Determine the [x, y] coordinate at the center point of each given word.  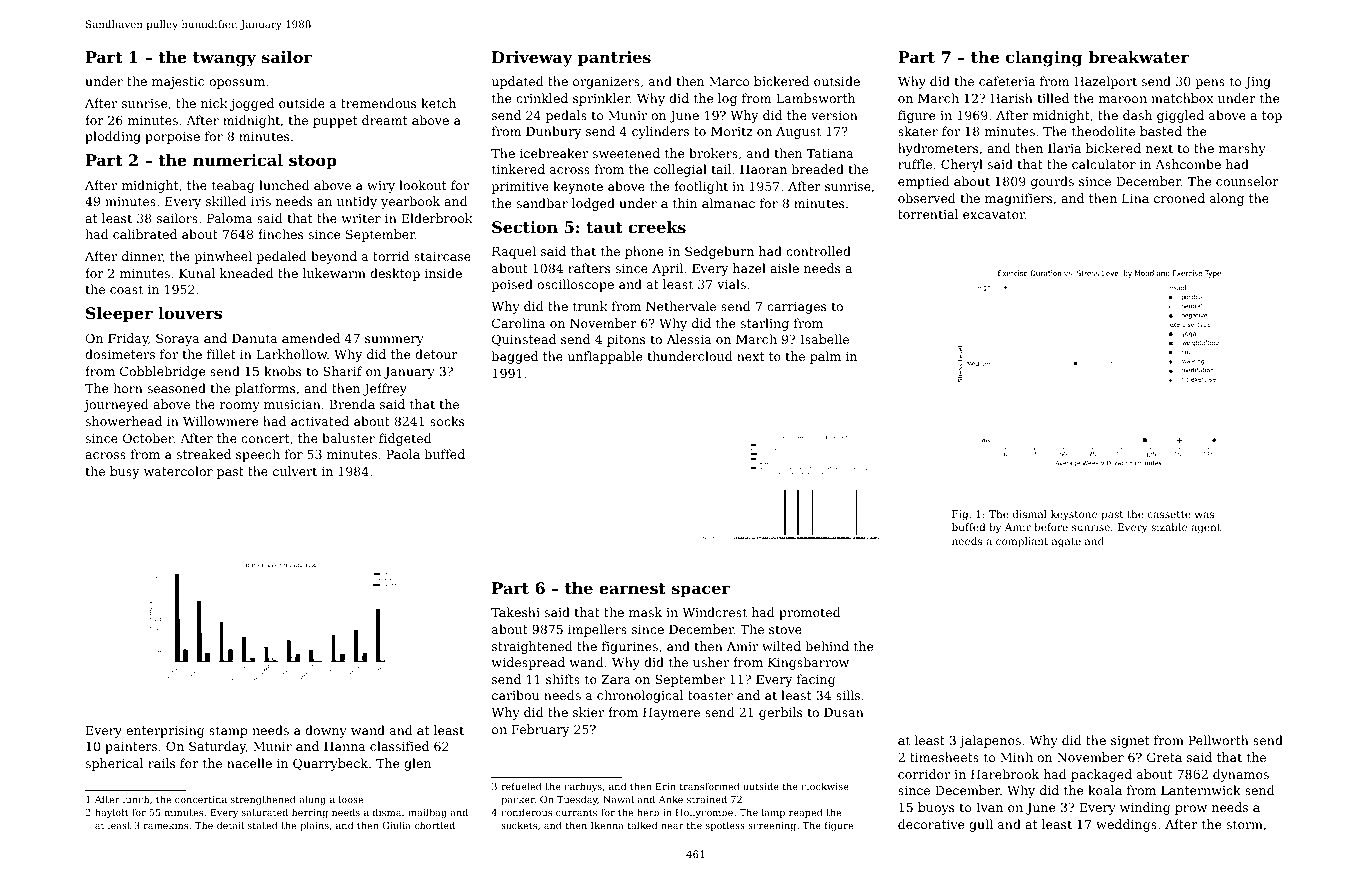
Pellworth [1218, 740]
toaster [710, 695]
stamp [228, 732]
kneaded [247, 273]
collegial [680, 170]
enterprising [165, 732]
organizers [606, 83]
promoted [810, 613]
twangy [224, 59]
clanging [1044, 59]
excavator [994, 214]
